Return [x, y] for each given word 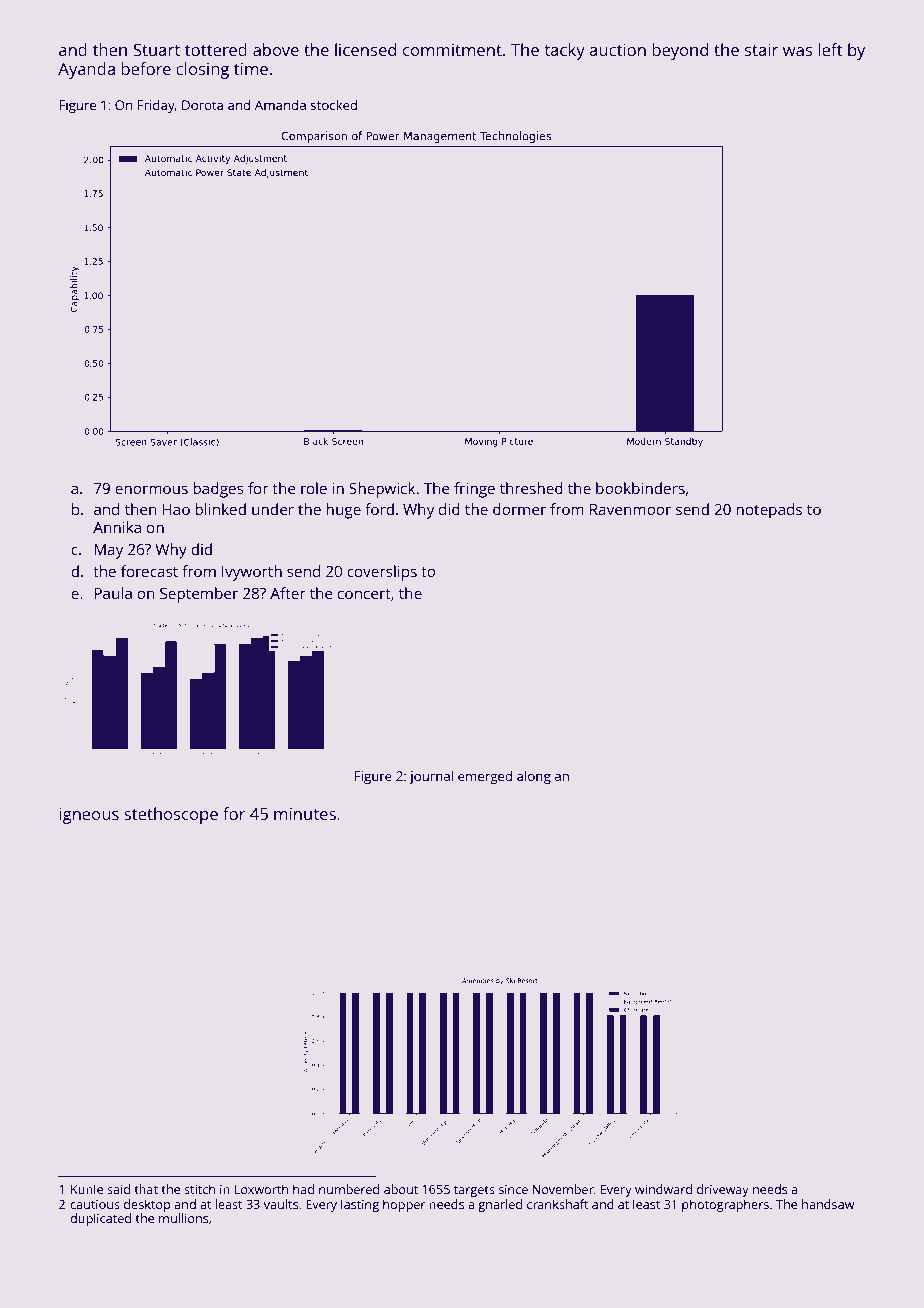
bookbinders [640, 488]
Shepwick [382, 490]
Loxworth [261, 1189]
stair [761, 50]
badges [218, 490]
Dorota [202, 105]
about [401, 1189]
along [534, 777]
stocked [333, 105]
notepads [769, 511]
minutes [305, 814]
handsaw [828, 1204]
